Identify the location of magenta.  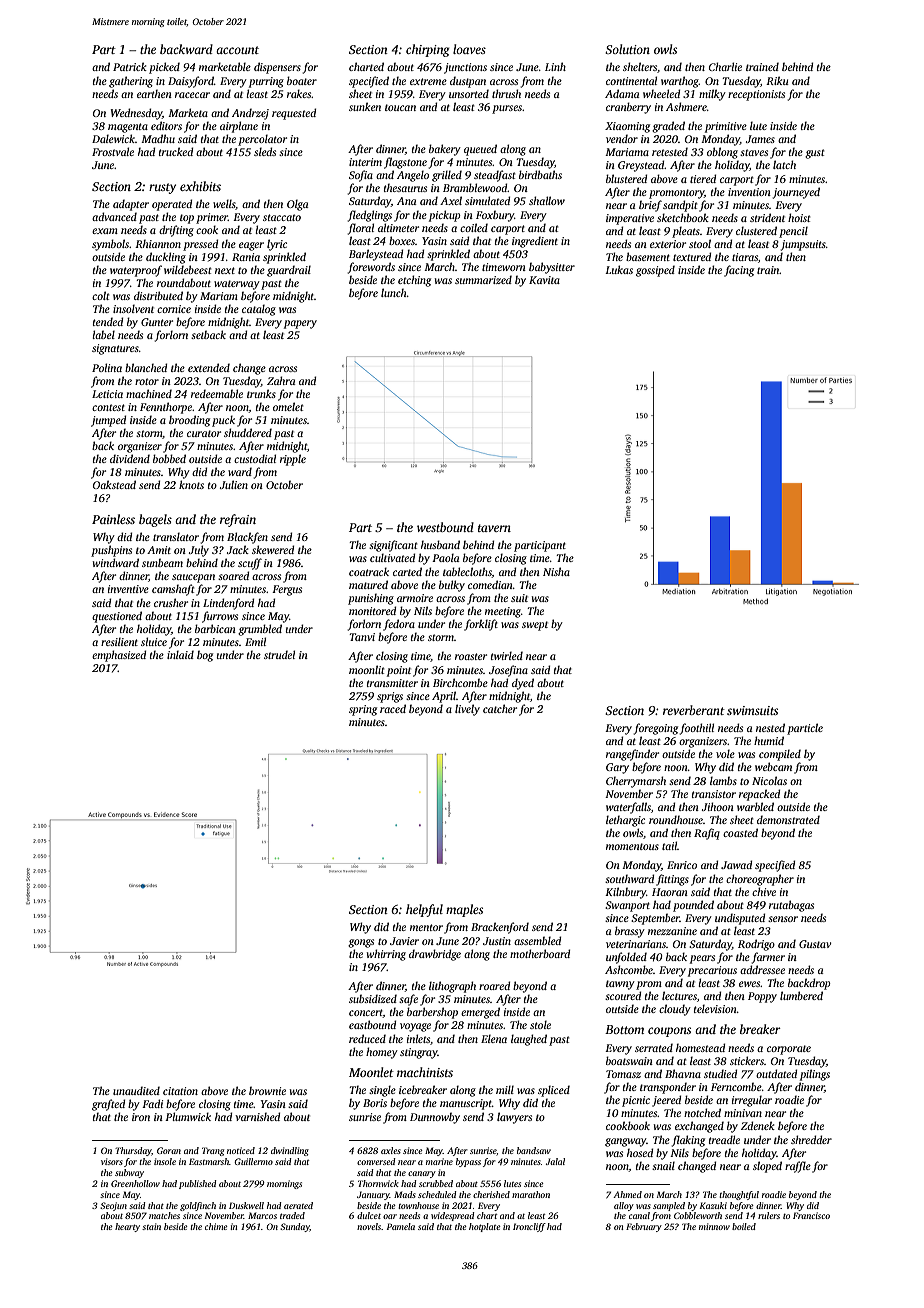
(128, 128).
